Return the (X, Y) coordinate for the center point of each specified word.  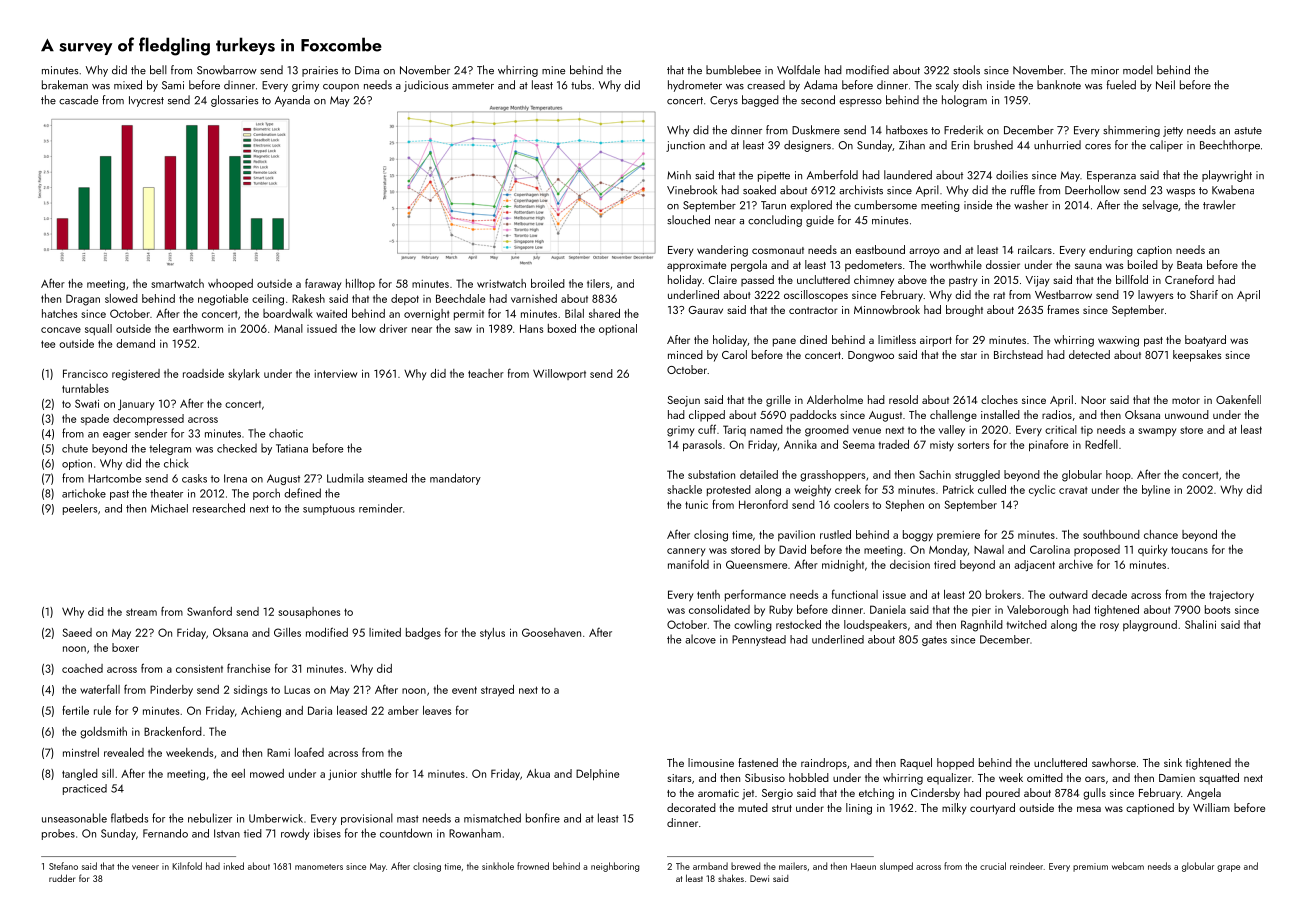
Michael (169, 508)
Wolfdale (798, 70)
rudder (62, 878)
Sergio (777, 794)
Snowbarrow (227, 70)
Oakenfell (1238, 399)
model (1138, 70)
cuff (707, 429)
